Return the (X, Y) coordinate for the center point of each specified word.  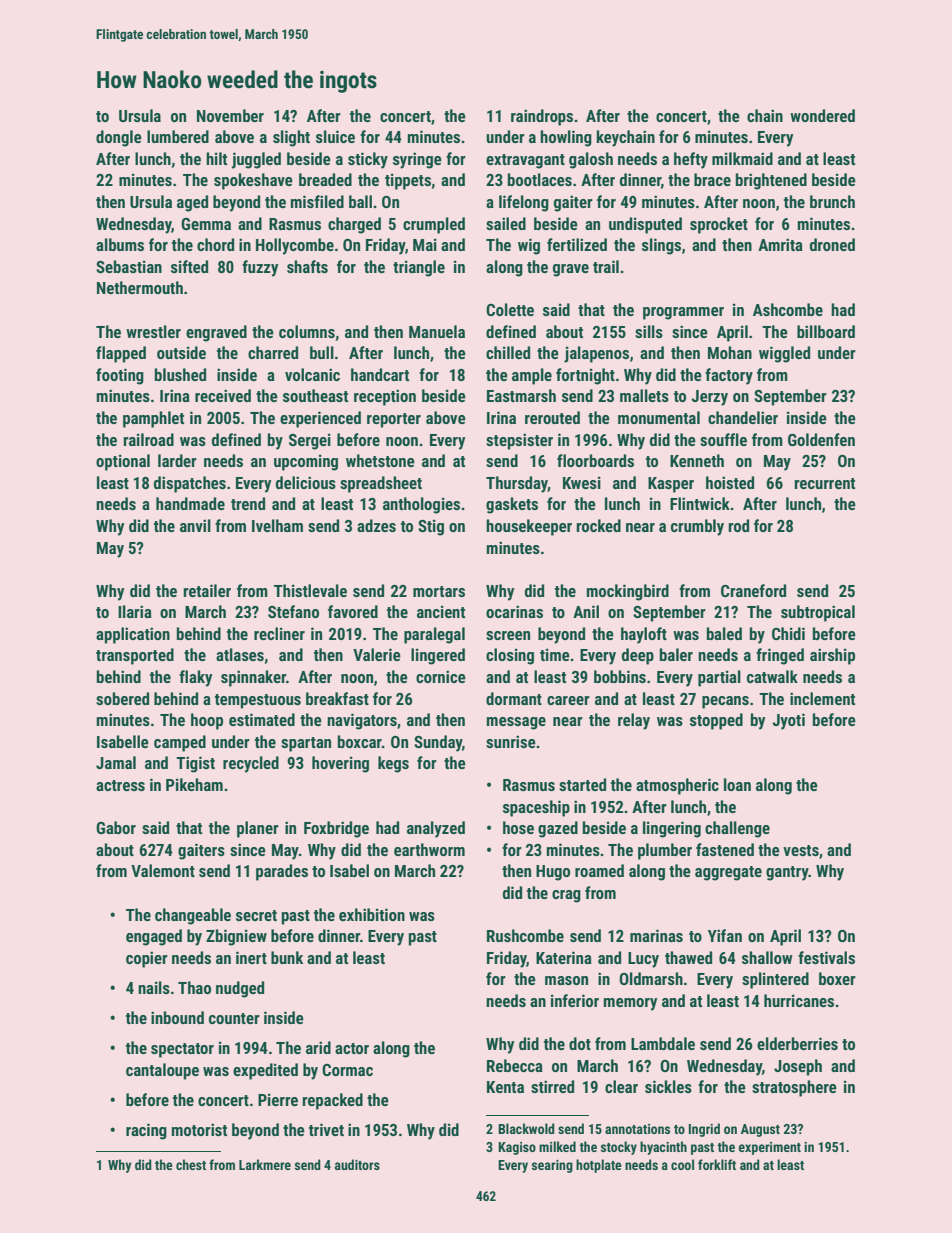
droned (832, 244)
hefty (691, 160)
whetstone (380, 460)
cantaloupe (162, 1071)
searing (552, 1166)
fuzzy (260, 268)
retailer (207, 590)
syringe (417, 160)
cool (682, 1164)
